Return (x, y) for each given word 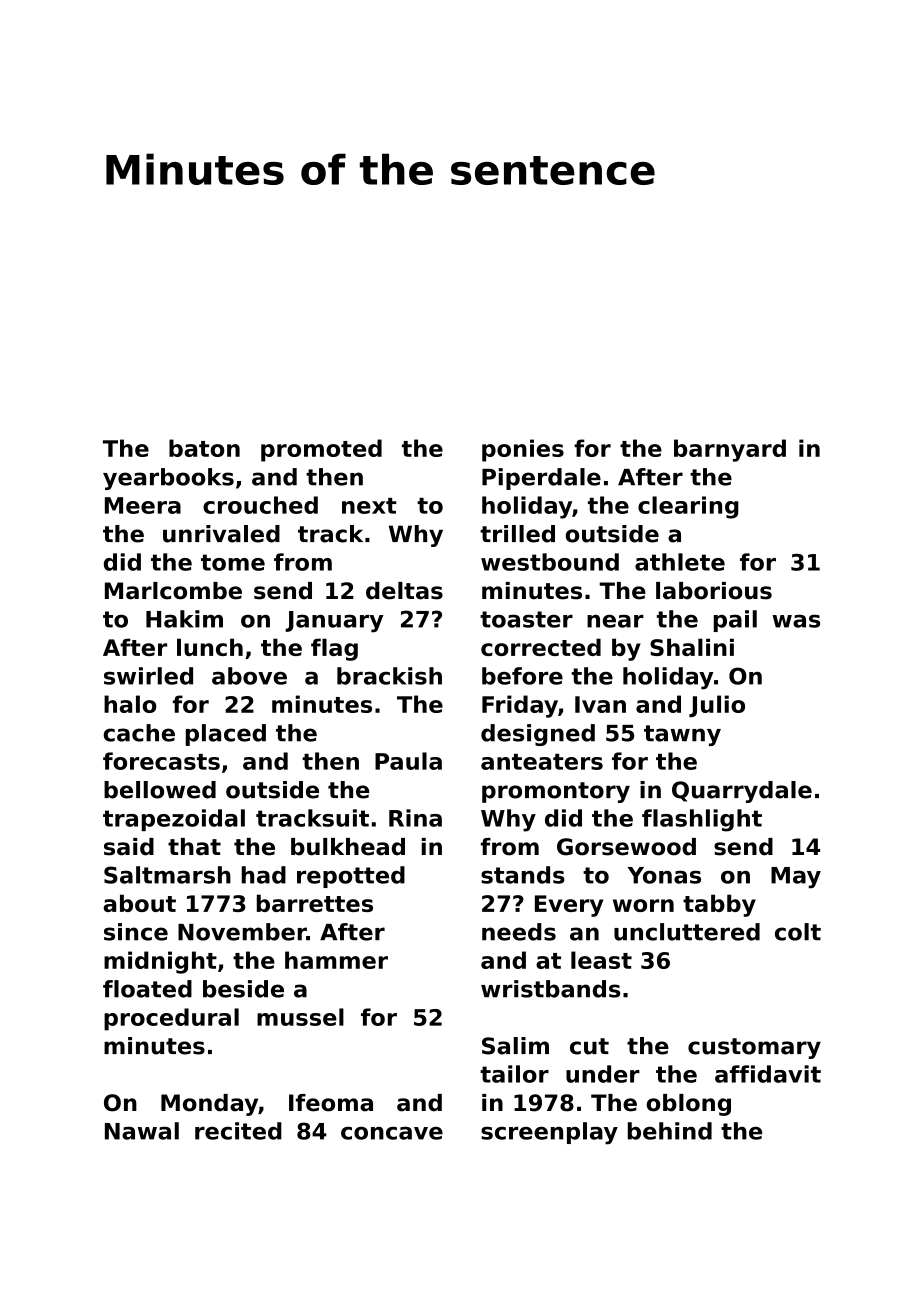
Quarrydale (742, 792)
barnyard (730, 450)
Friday (520, 706)
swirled (148, 676)
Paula (408, 761)
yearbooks (168, 479)
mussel (300, 1017)
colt (798, 932)
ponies (523, 450)
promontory (556, 792)
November (242, 932)
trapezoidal (174, 820)
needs (519, 932)
